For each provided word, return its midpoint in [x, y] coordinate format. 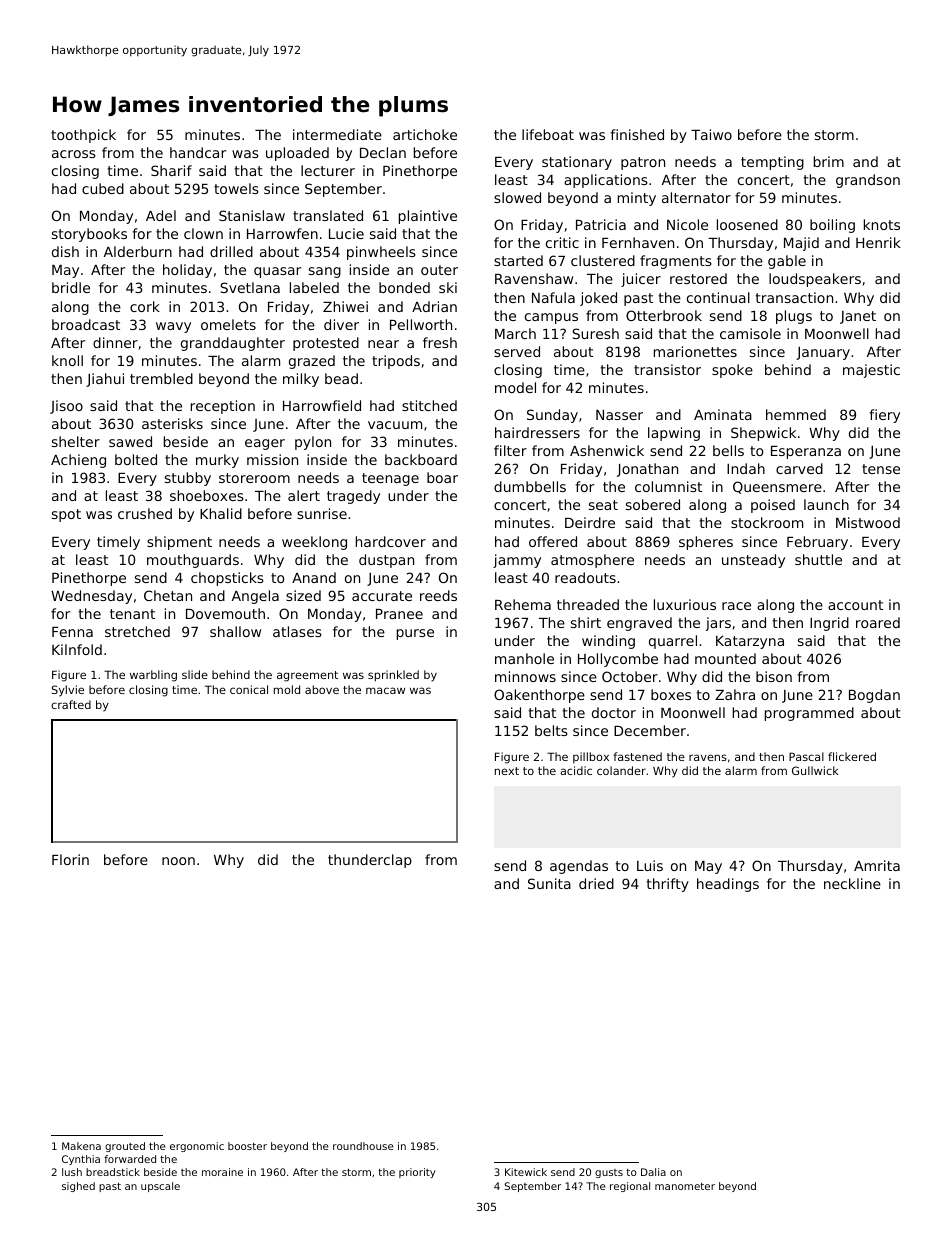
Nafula [553, 297]
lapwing [674, 434]
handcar [198, 152]
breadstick [113, 1172]
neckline [852, 883]
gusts [609, 1173]
